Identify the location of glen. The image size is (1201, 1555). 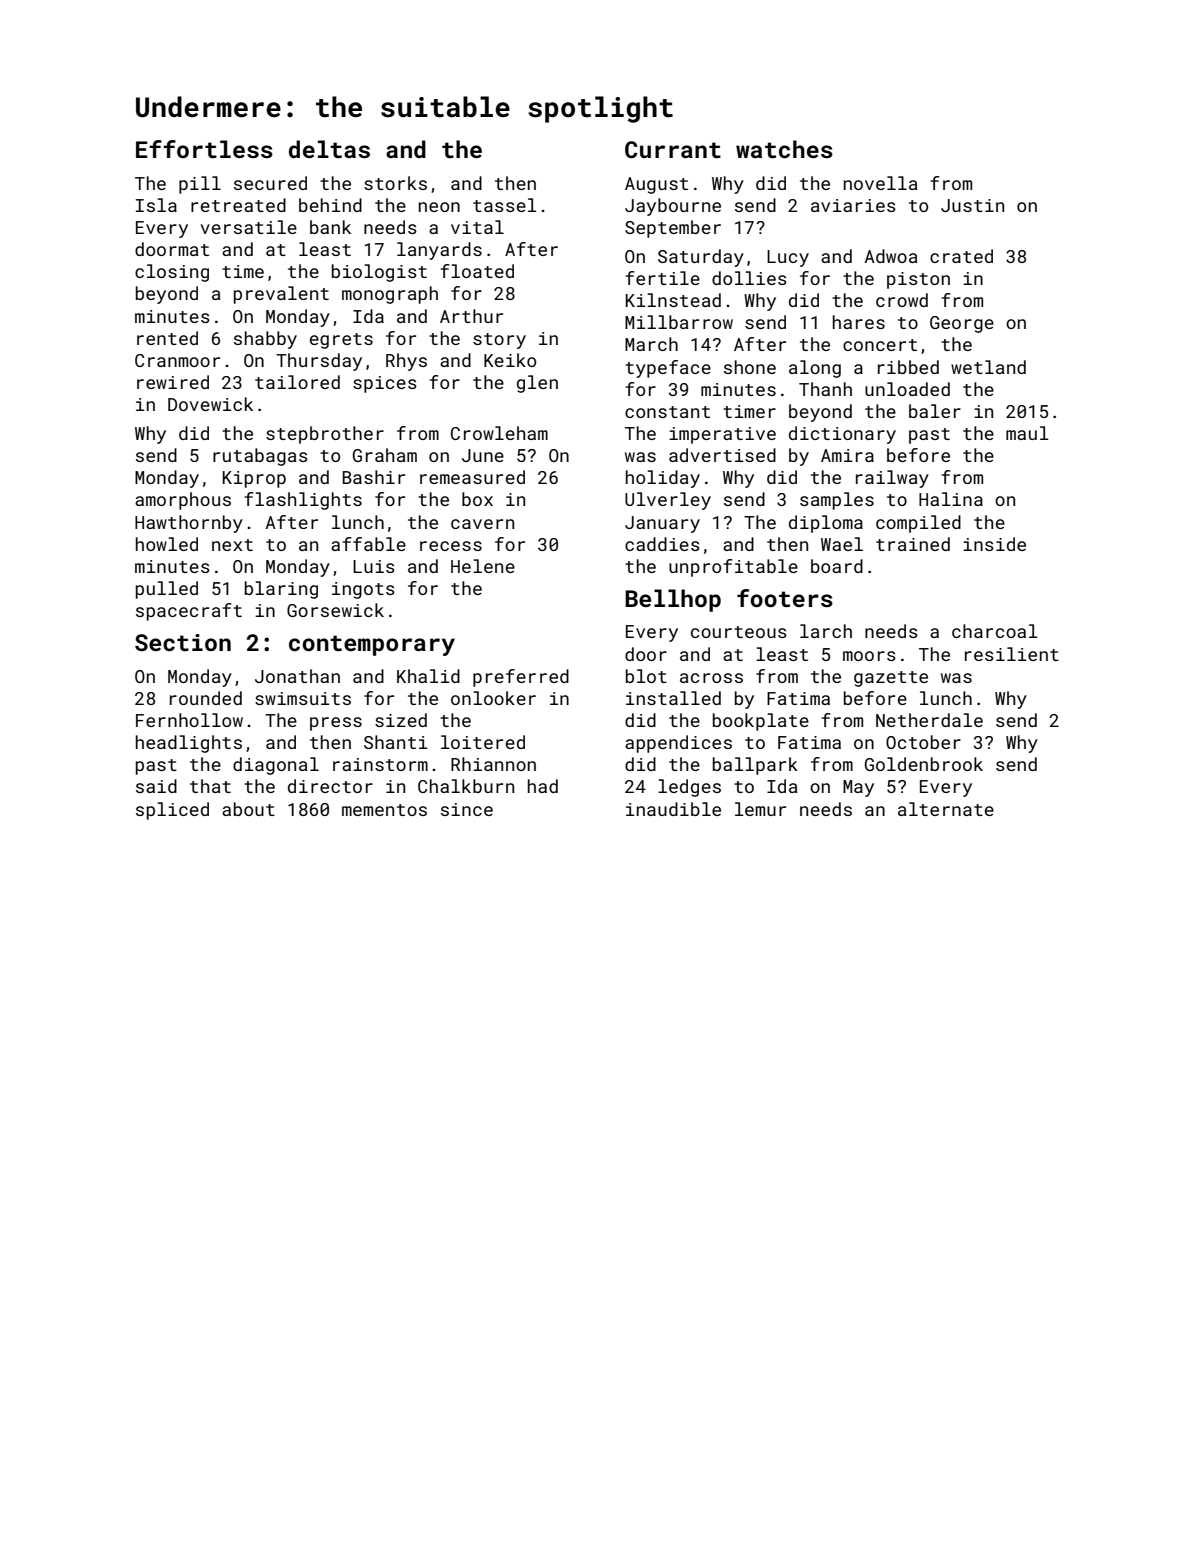
(537, 384).
